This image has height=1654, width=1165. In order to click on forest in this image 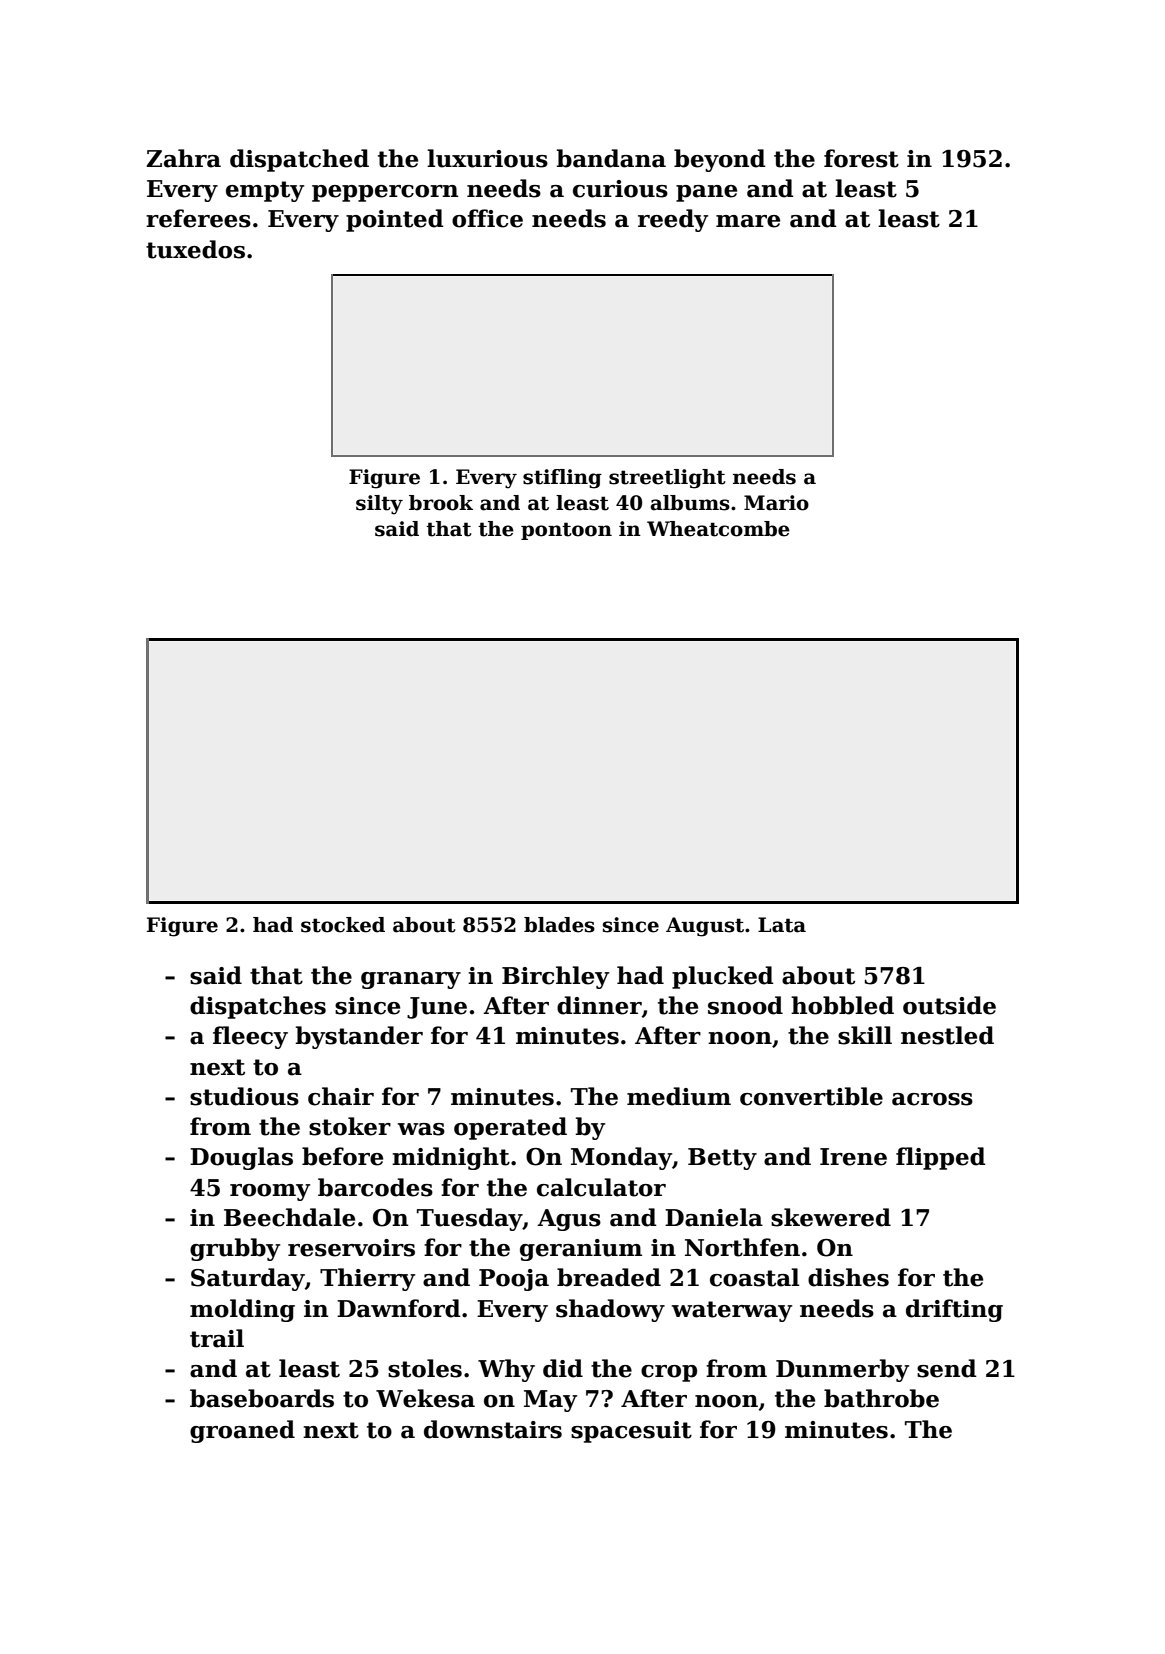, I will do `click(861, 158)`.
